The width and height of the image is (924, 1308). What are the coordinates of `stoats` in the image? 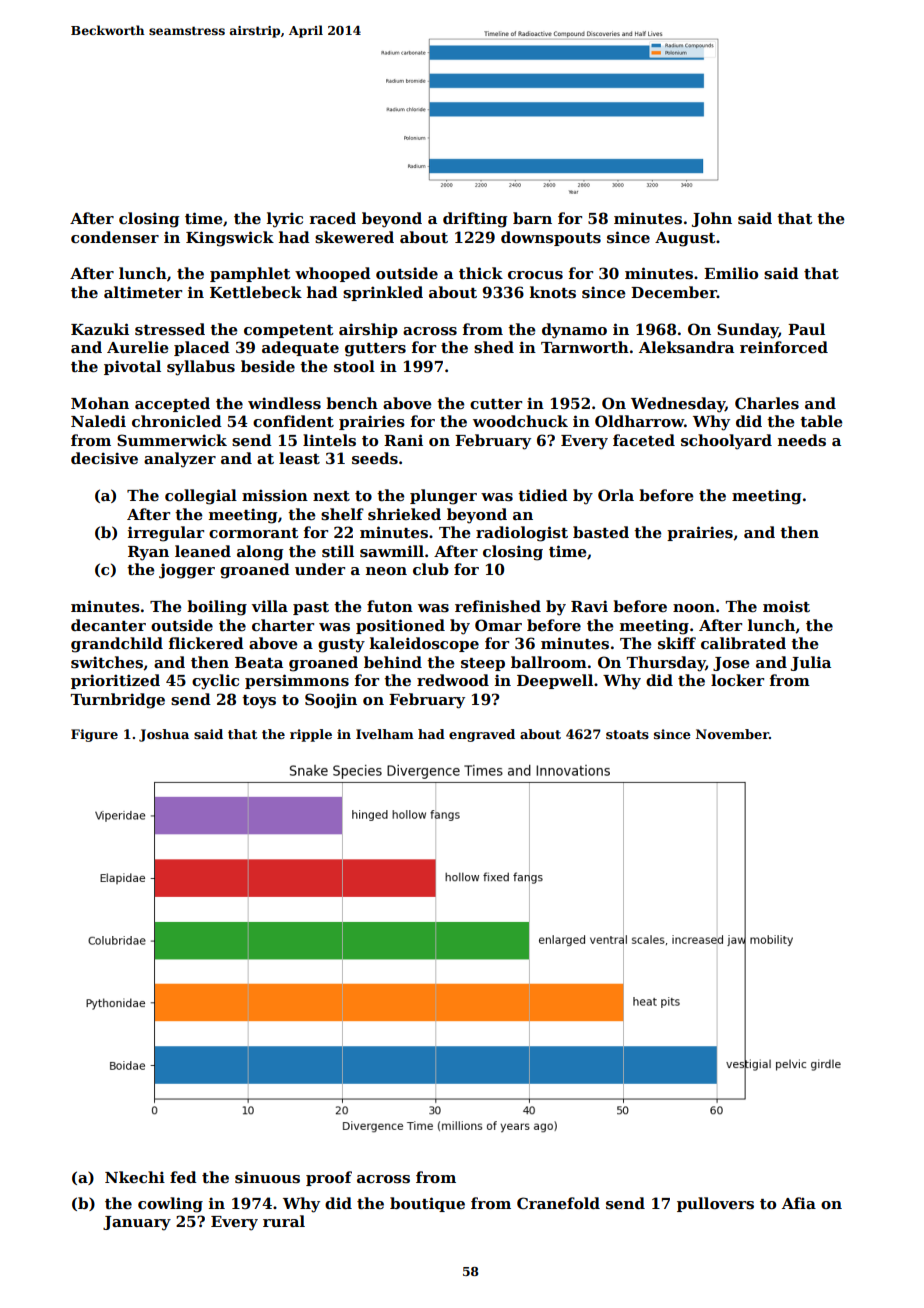 It's located at (627, 734).
